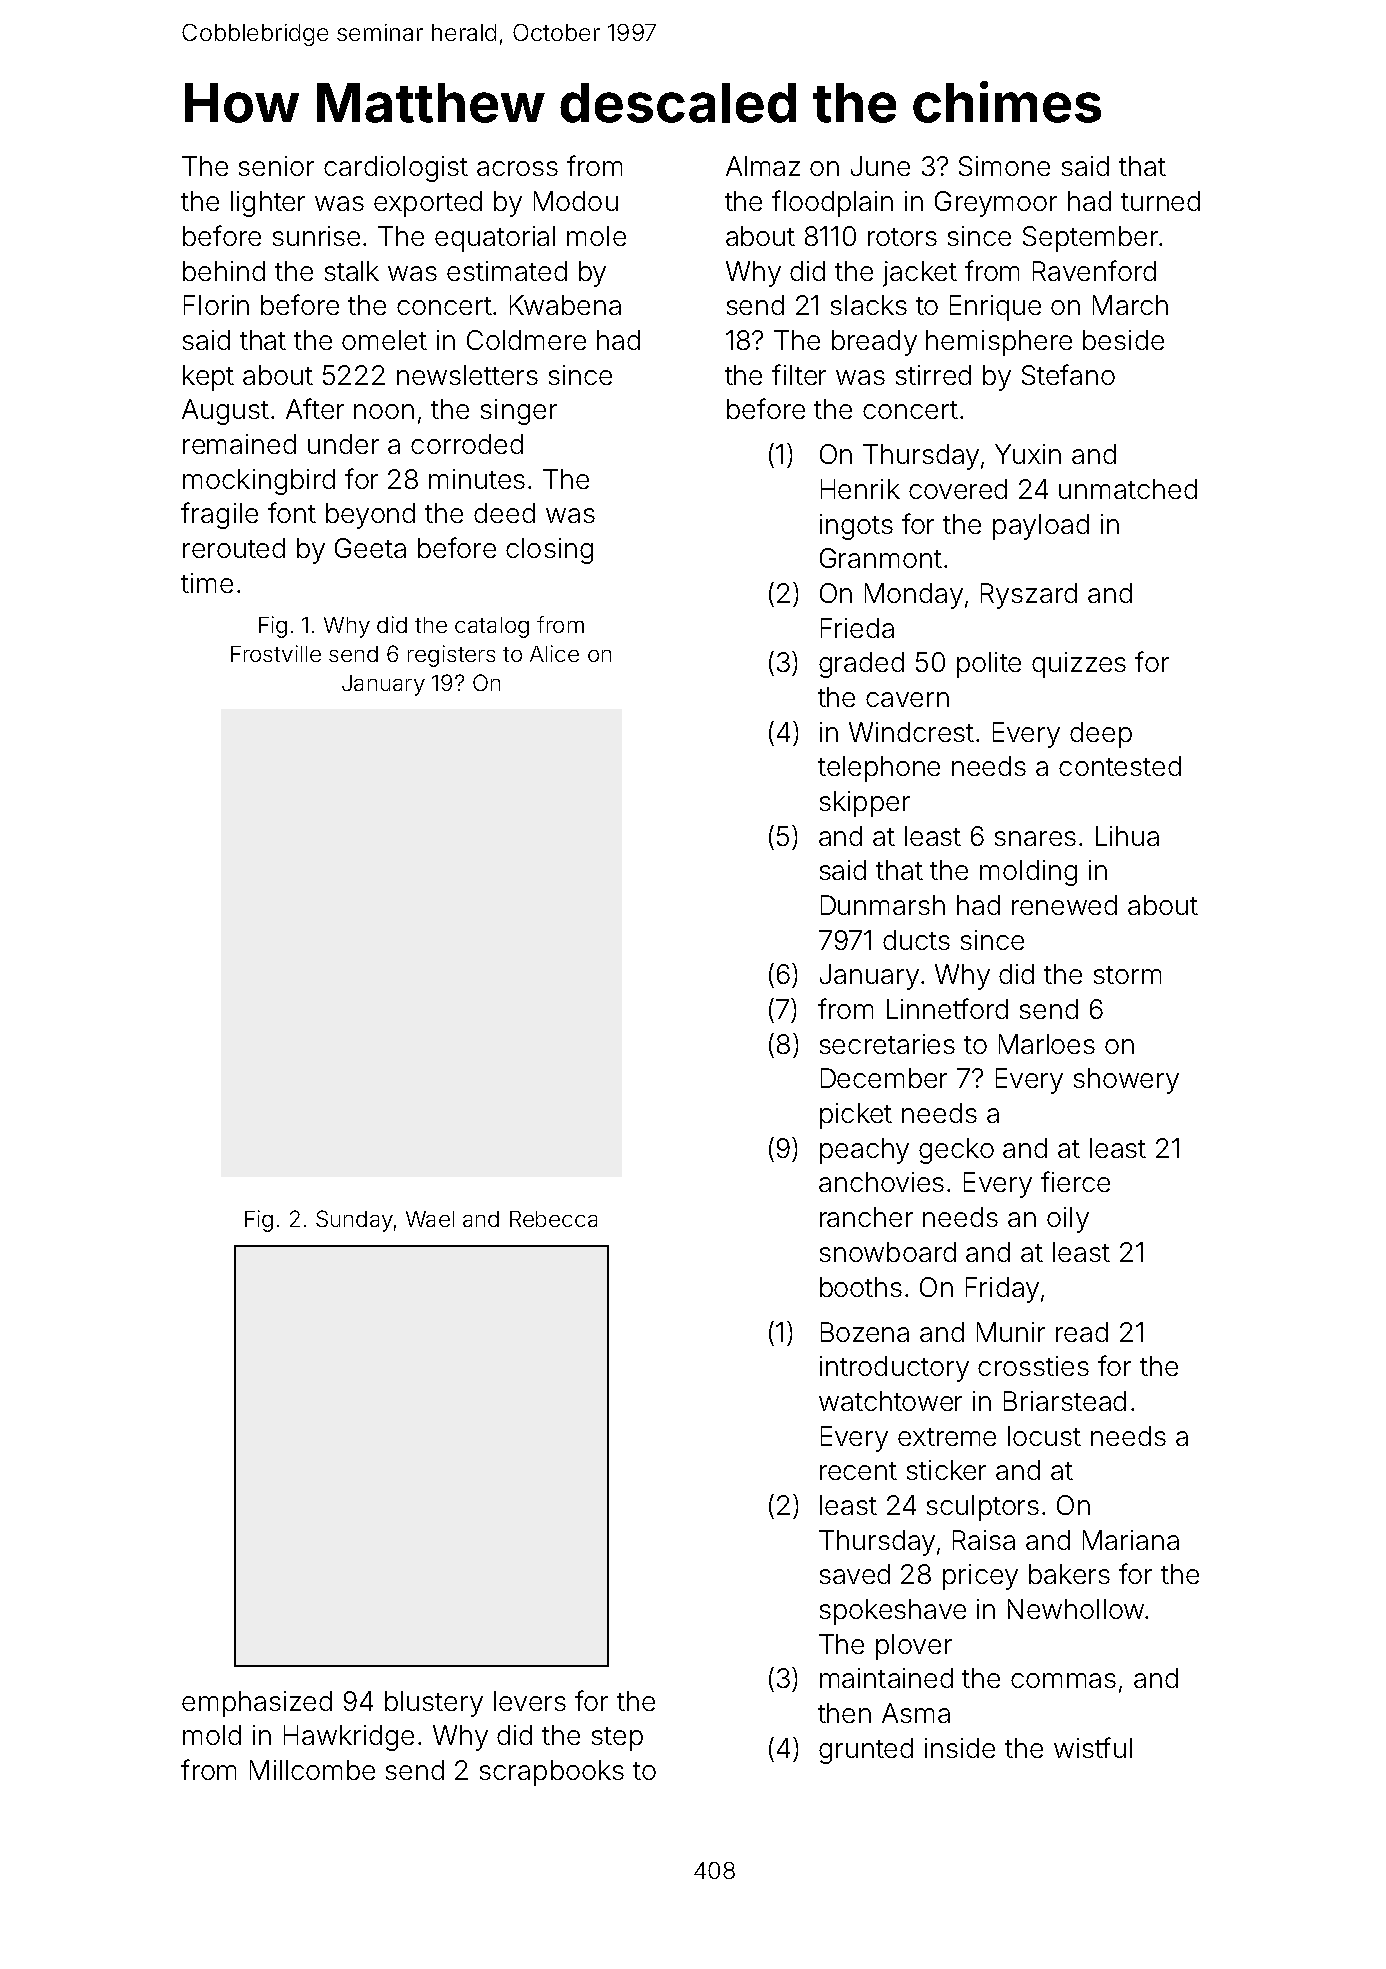  I want to click on Sunday, so click(354, 1221).
